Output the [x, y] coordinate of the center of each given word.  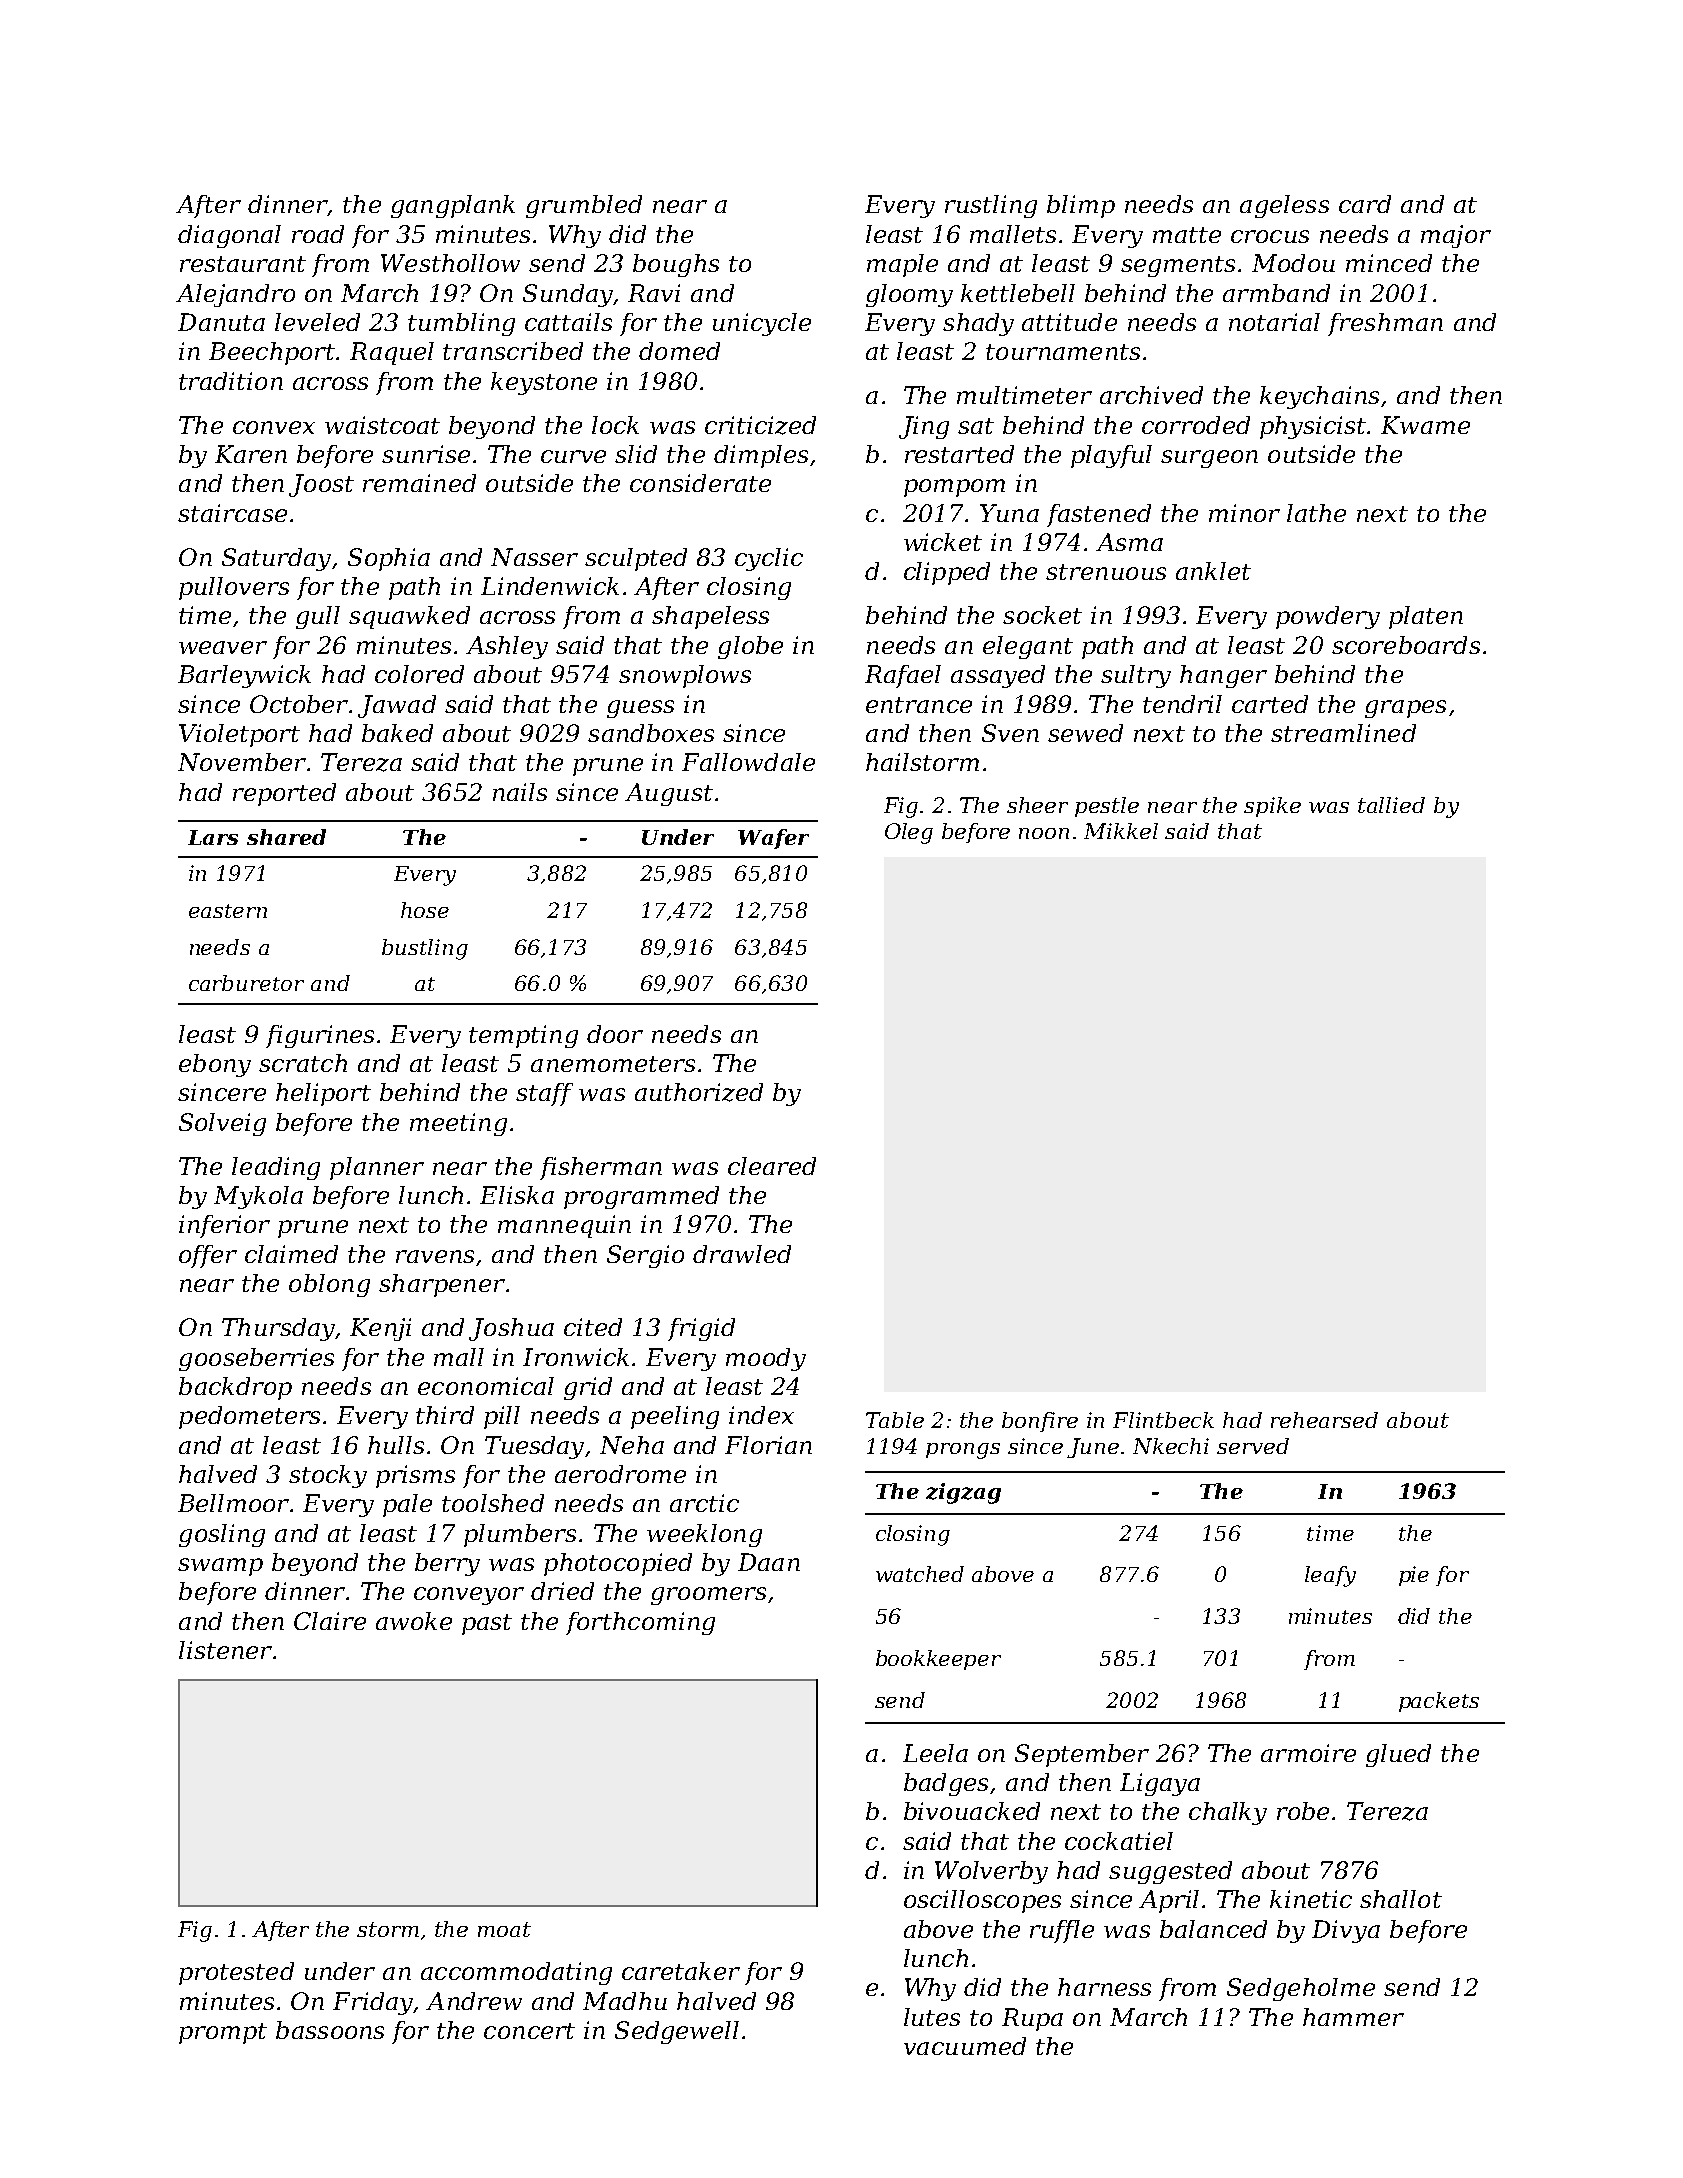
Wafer [773, 839]
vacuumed [965, 2046]
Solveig [222, 1124]
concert [529, 2031]
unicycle [762, 324]
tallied [1391, 805]
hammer [1353, 2017]
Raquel [392, 353]
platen [1426, 617]
